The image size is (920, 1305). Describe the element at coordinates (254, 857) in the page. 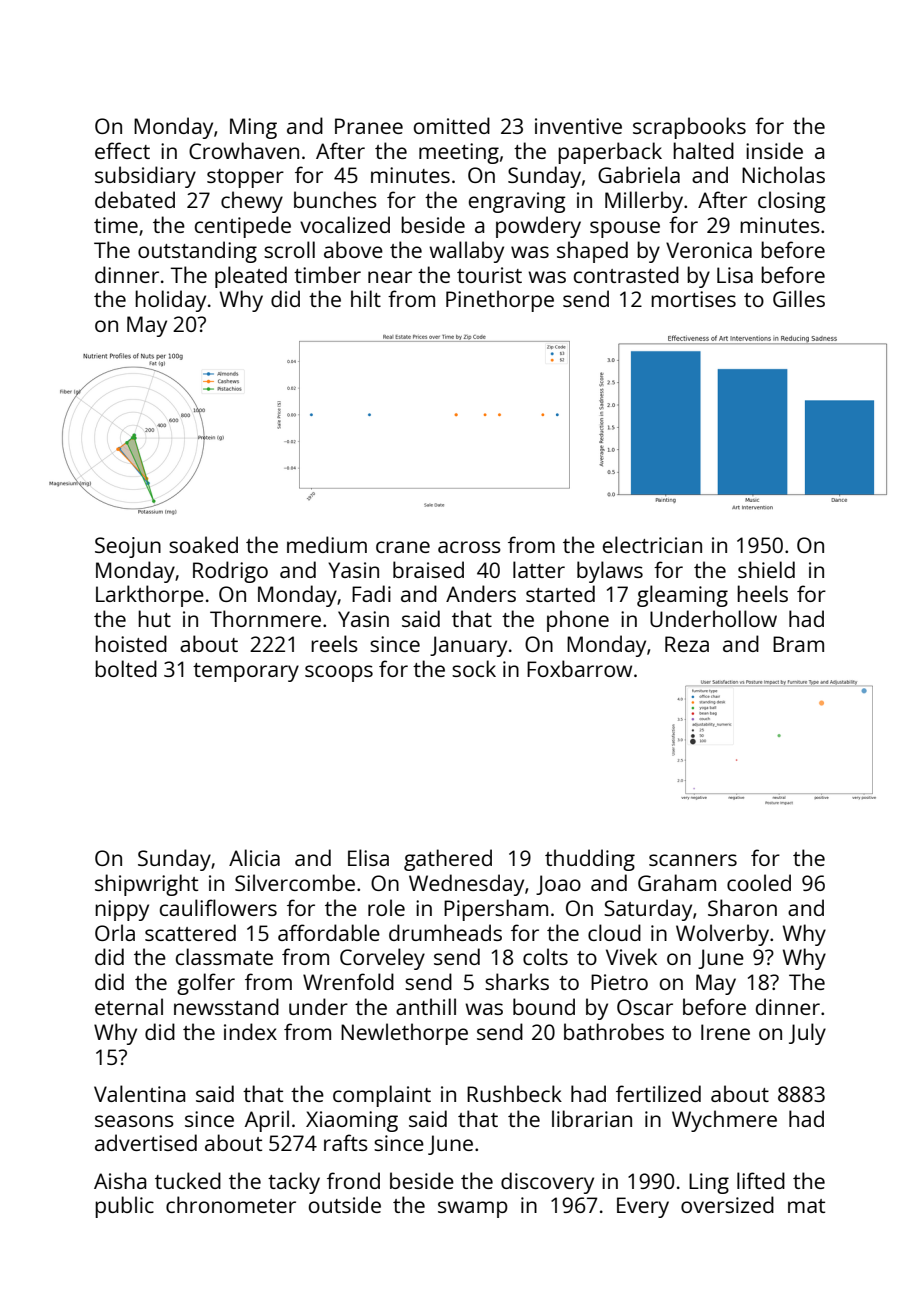

I see `Alicia` at that location.
